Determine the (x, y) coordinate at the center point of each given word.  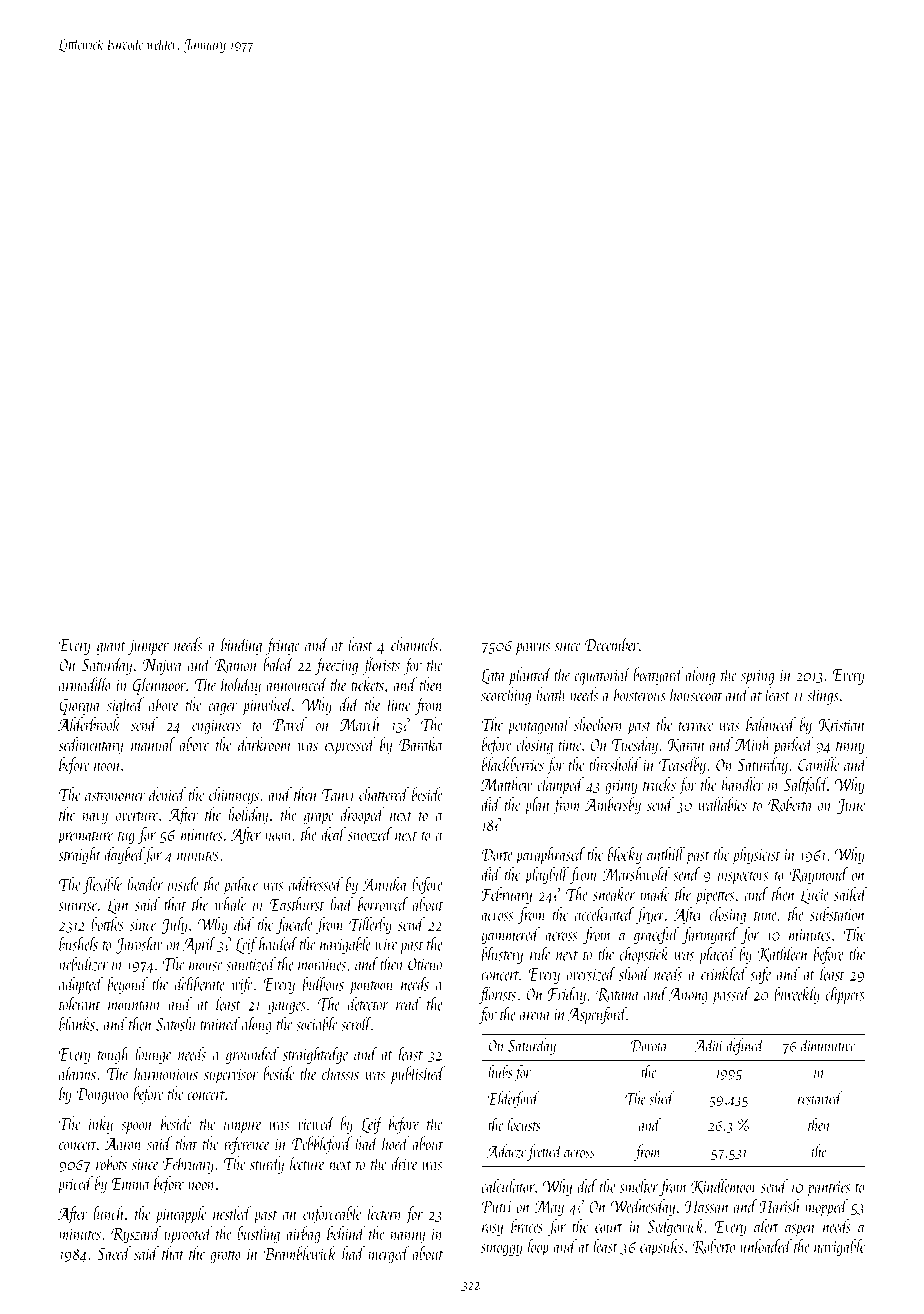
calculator (508, 1186)
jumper (148, 647)
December (612, 644)
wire (386, 945)
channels (414, 644)
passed (731, 996)
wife (241, 985)
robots (111, 1163)
